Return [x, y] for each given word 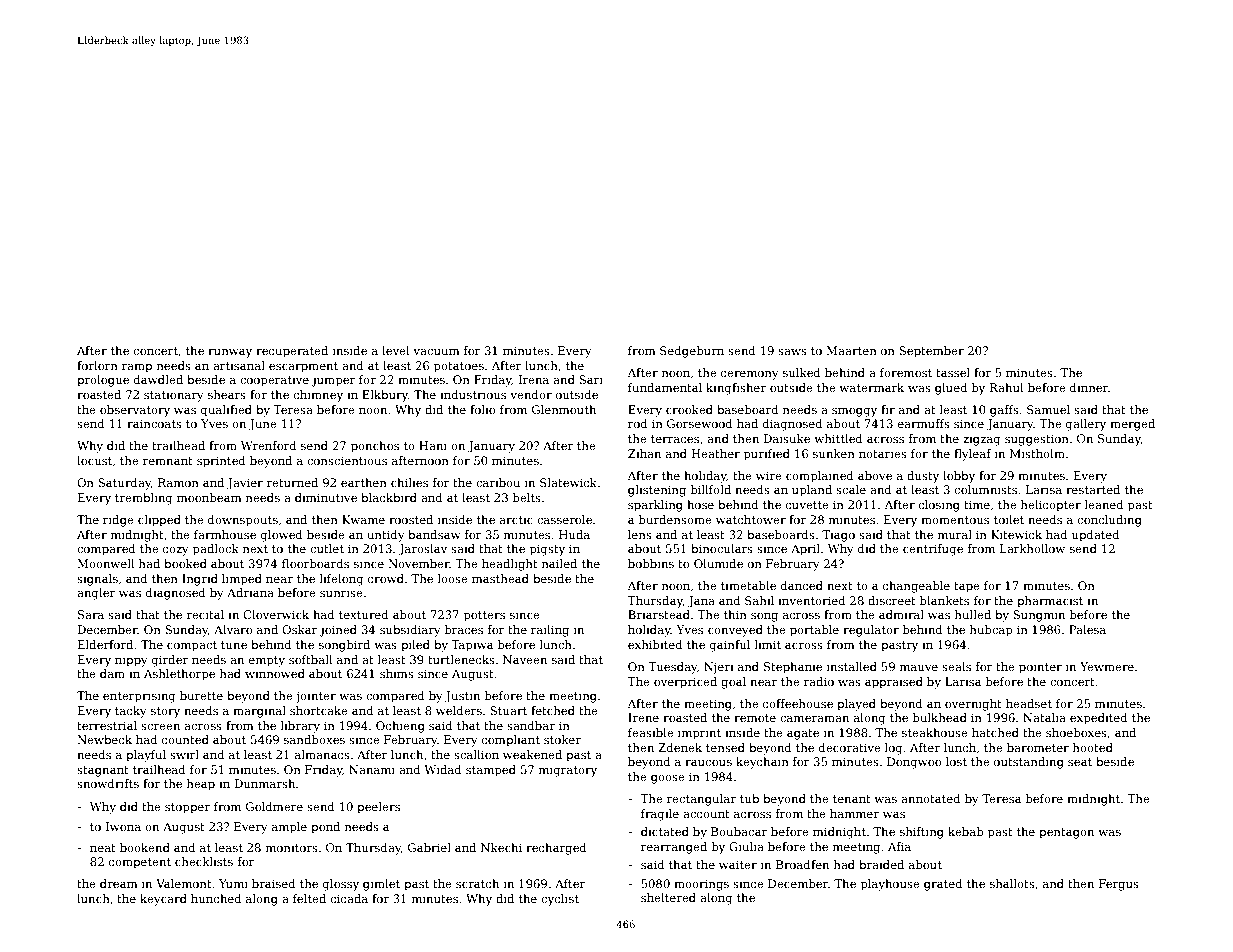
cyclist [560, 900]
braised [274, 883]
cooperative [274, 381]
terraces [675, 439]
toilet [1009, 519]
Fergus [1119, 885]
